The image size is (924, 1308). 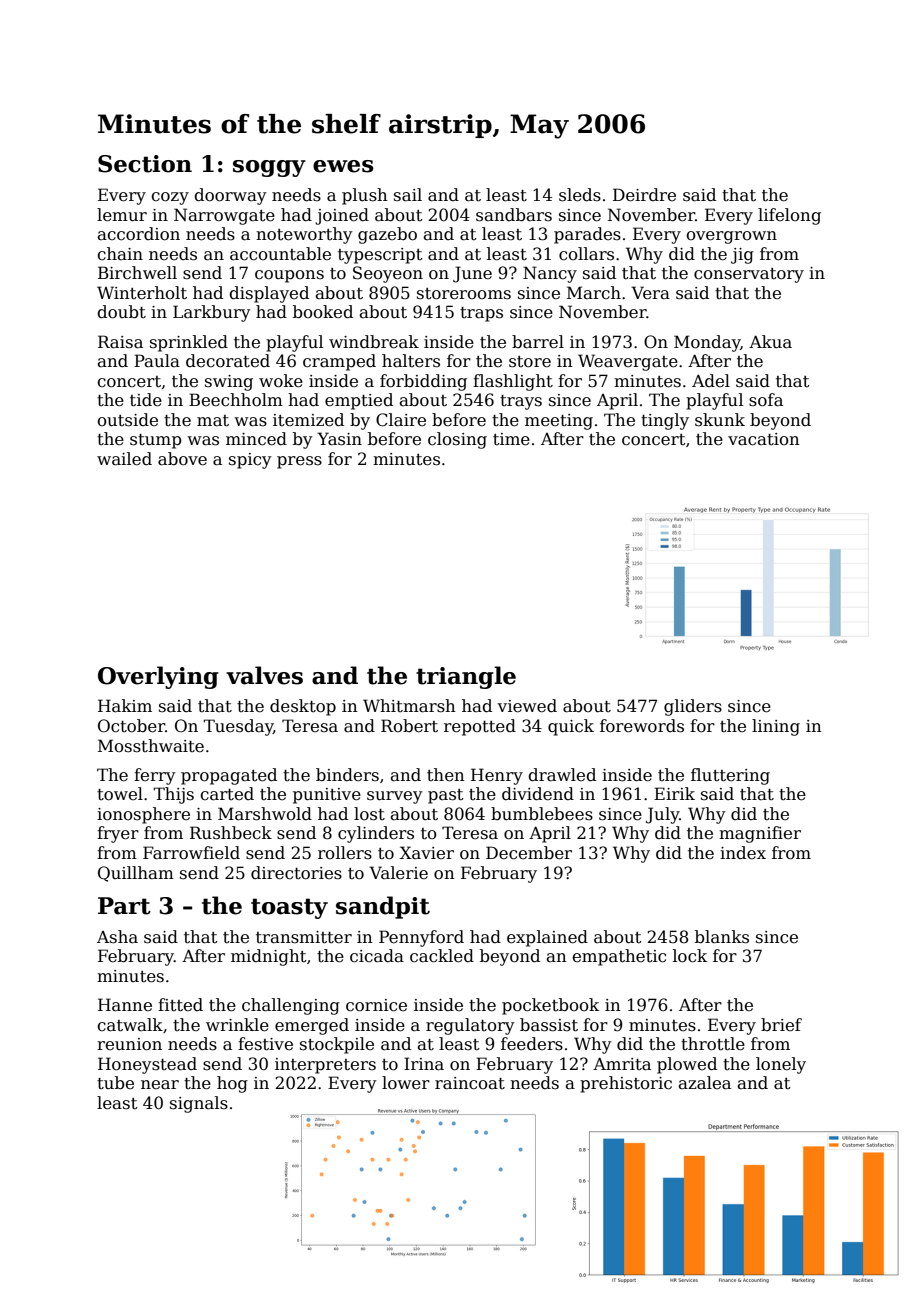 I want to click on signals, so click(x=199, y=1104).
